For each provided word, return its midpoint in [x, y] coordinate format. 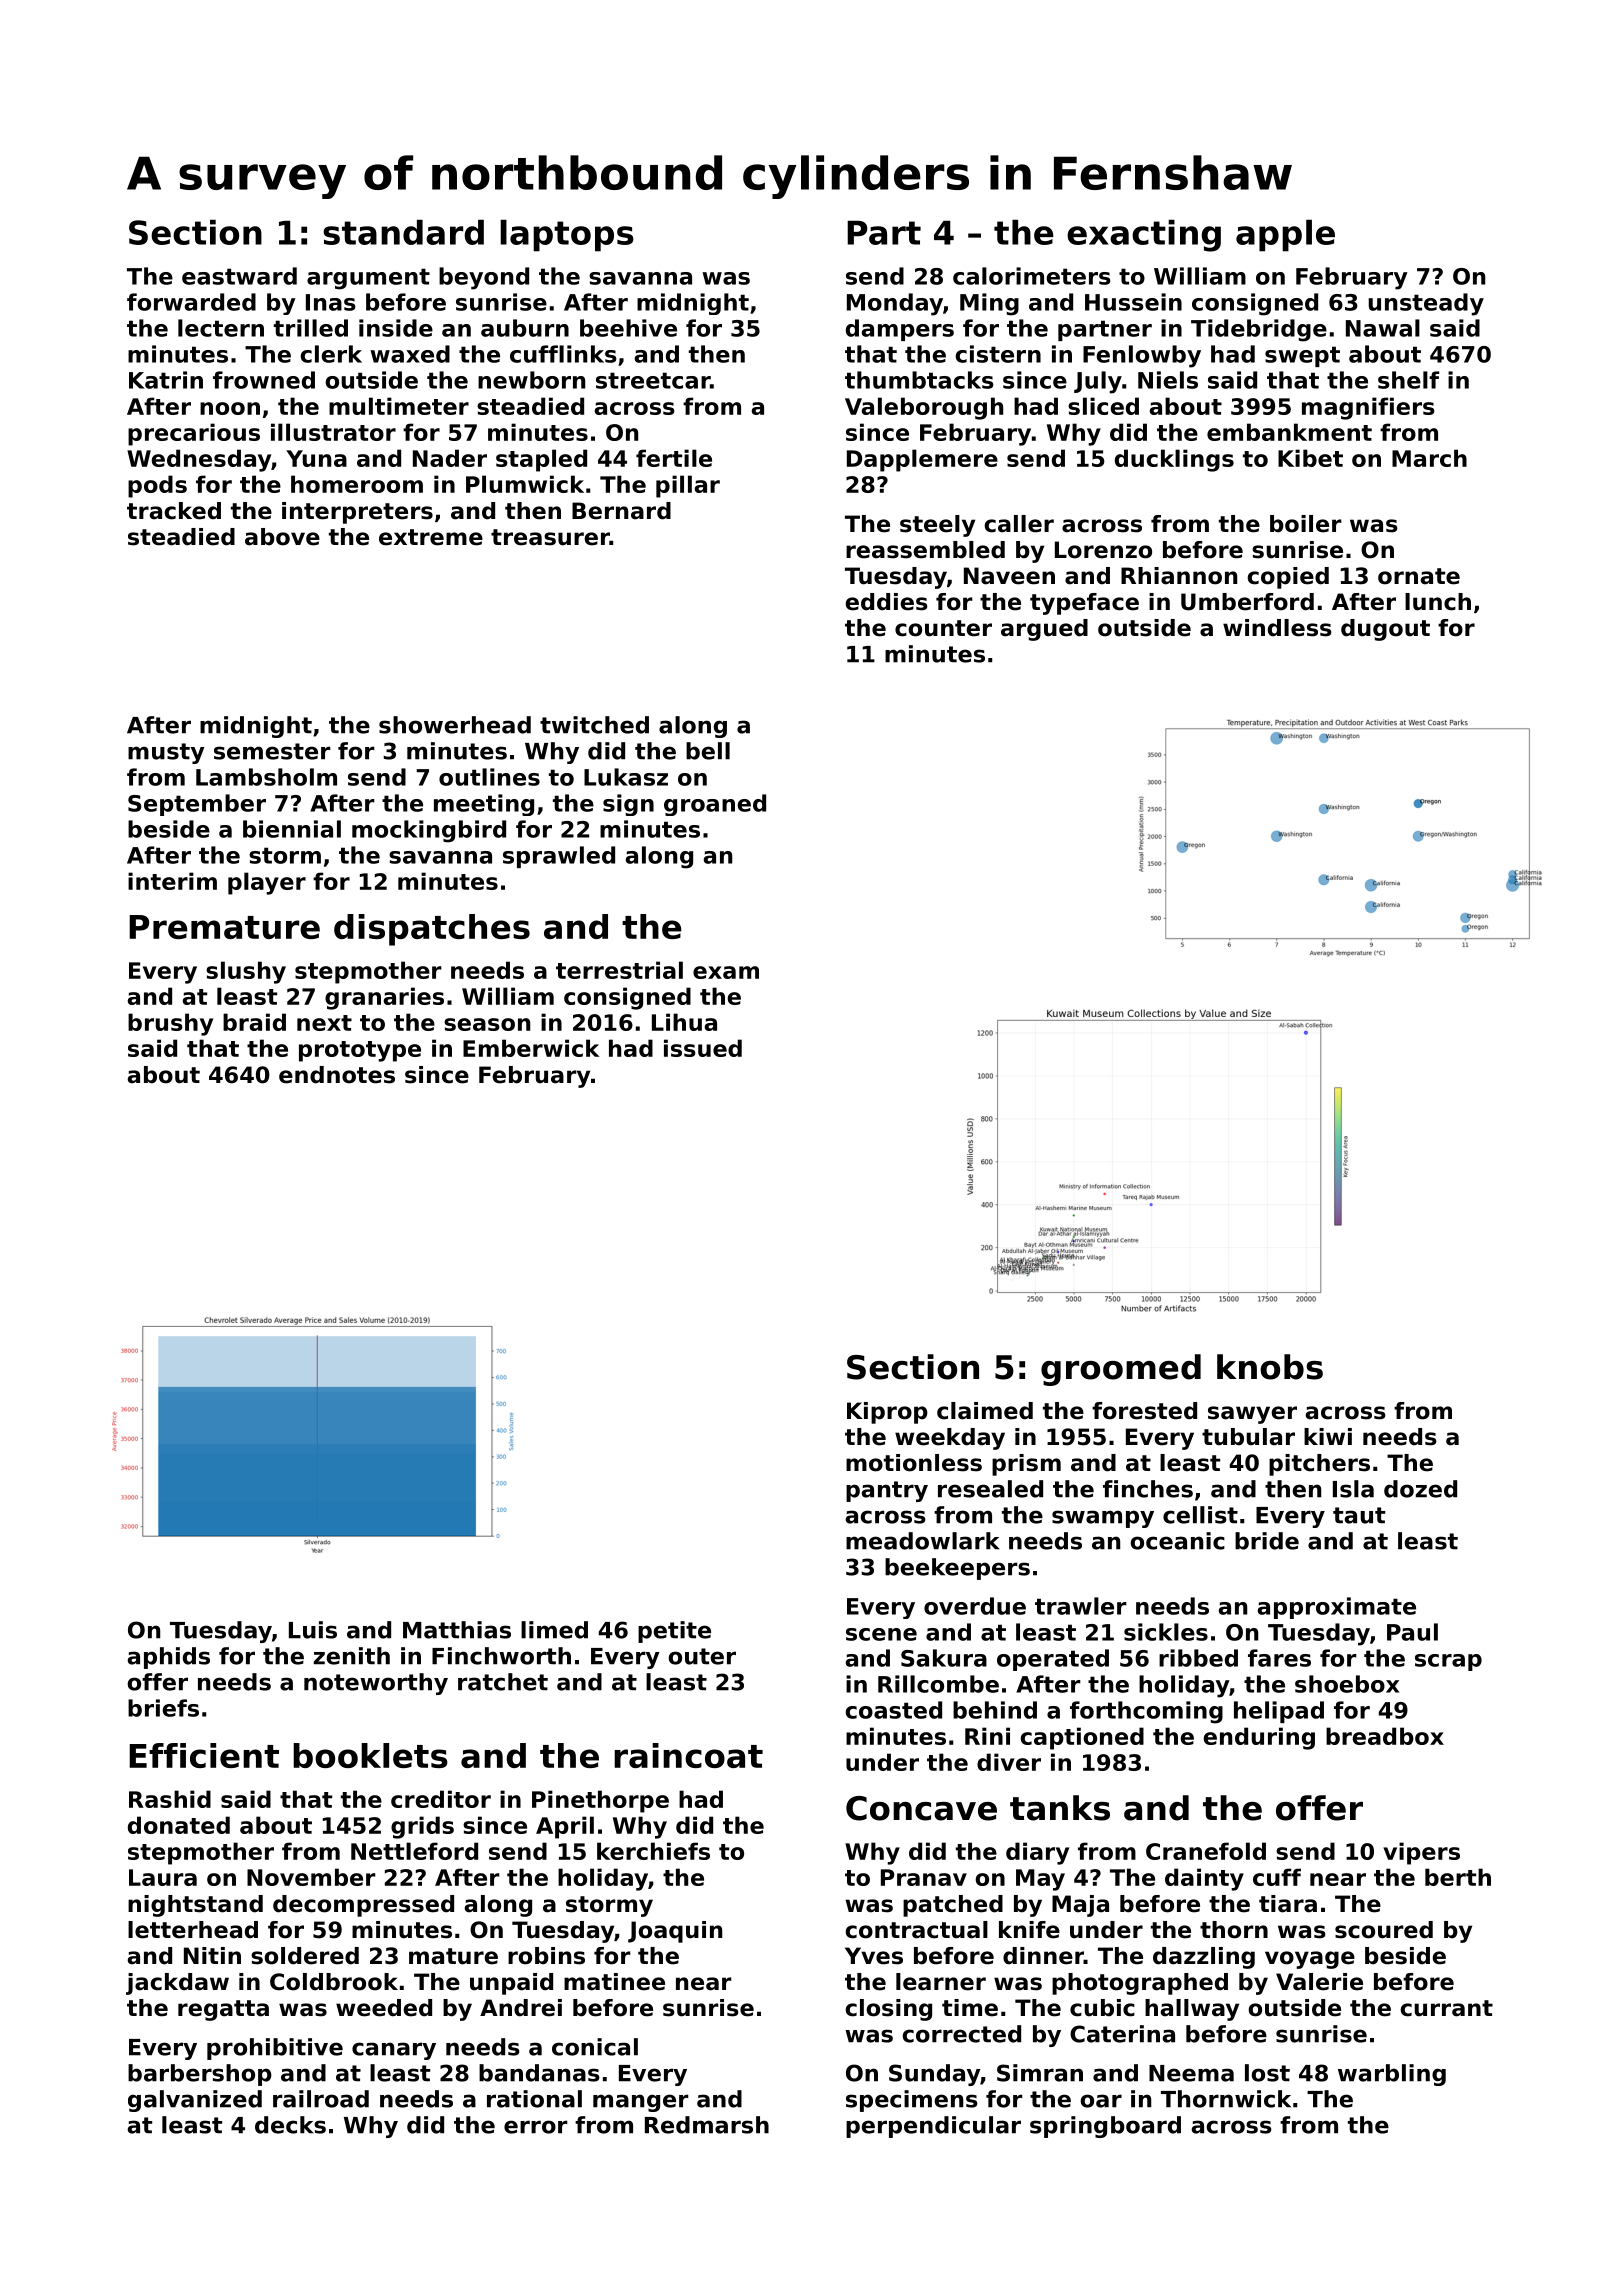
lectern [221, 328]
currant [1446, 2008]
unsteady [1426, 304]
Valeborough [924, 408]
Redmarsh [707, 2125]
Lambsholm [266, 777]
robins [546, 1956]
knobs [1270, 1367]
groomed [1121, 1370]
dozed [1420, 1489]
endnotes [337, 1075]
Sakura [944, 1658]
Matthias [457, 1630]
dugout [1385, 630]
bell [708, 751]
